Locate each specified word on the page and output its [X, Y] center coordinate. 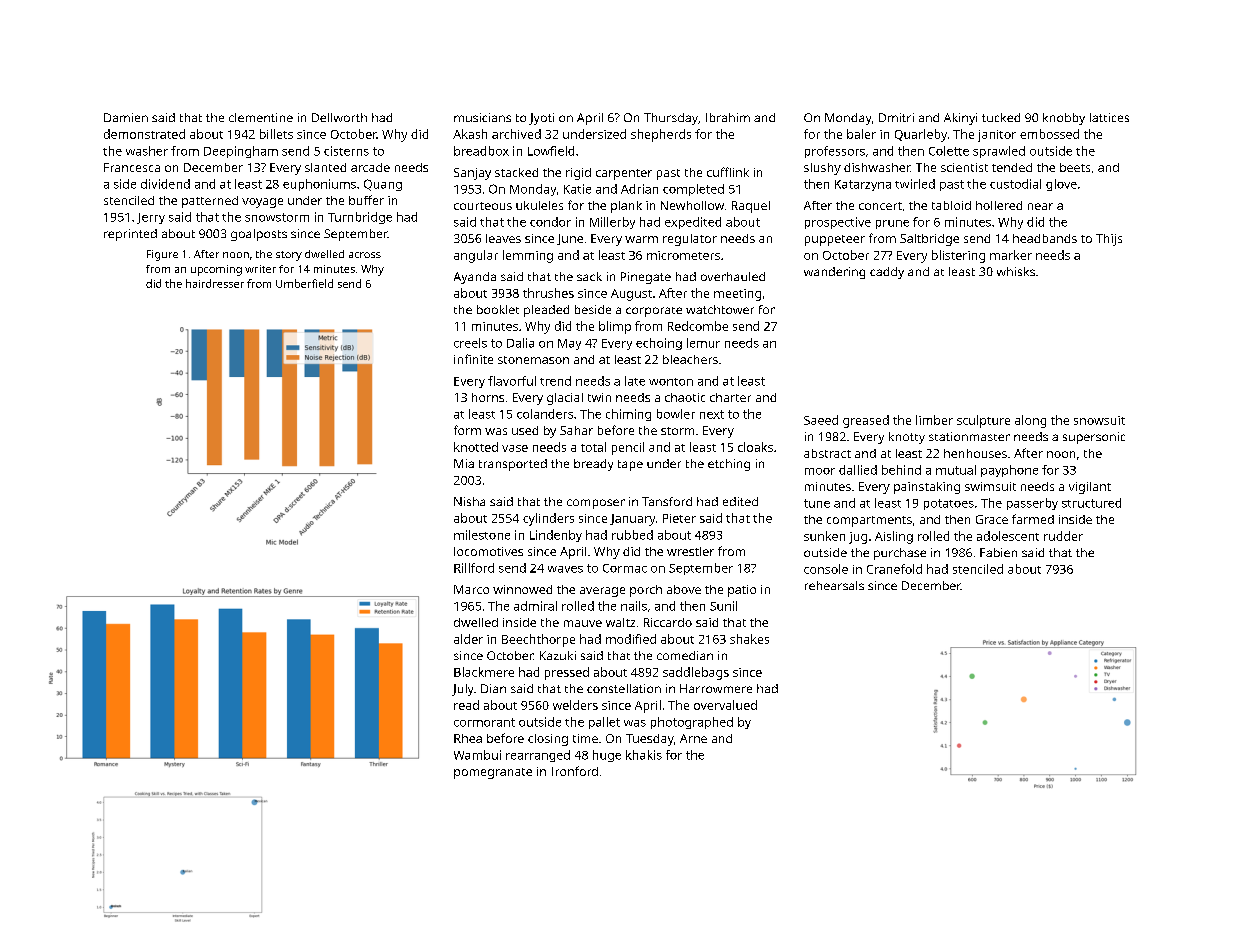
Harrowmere [716, 688]
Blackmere [484, 672]
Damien [126, 117]
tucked [1001, 117]
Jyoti [541, 119]
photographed [692, 723]
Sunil [723, 606]
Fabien [998, 552]
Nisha [469, 501]
